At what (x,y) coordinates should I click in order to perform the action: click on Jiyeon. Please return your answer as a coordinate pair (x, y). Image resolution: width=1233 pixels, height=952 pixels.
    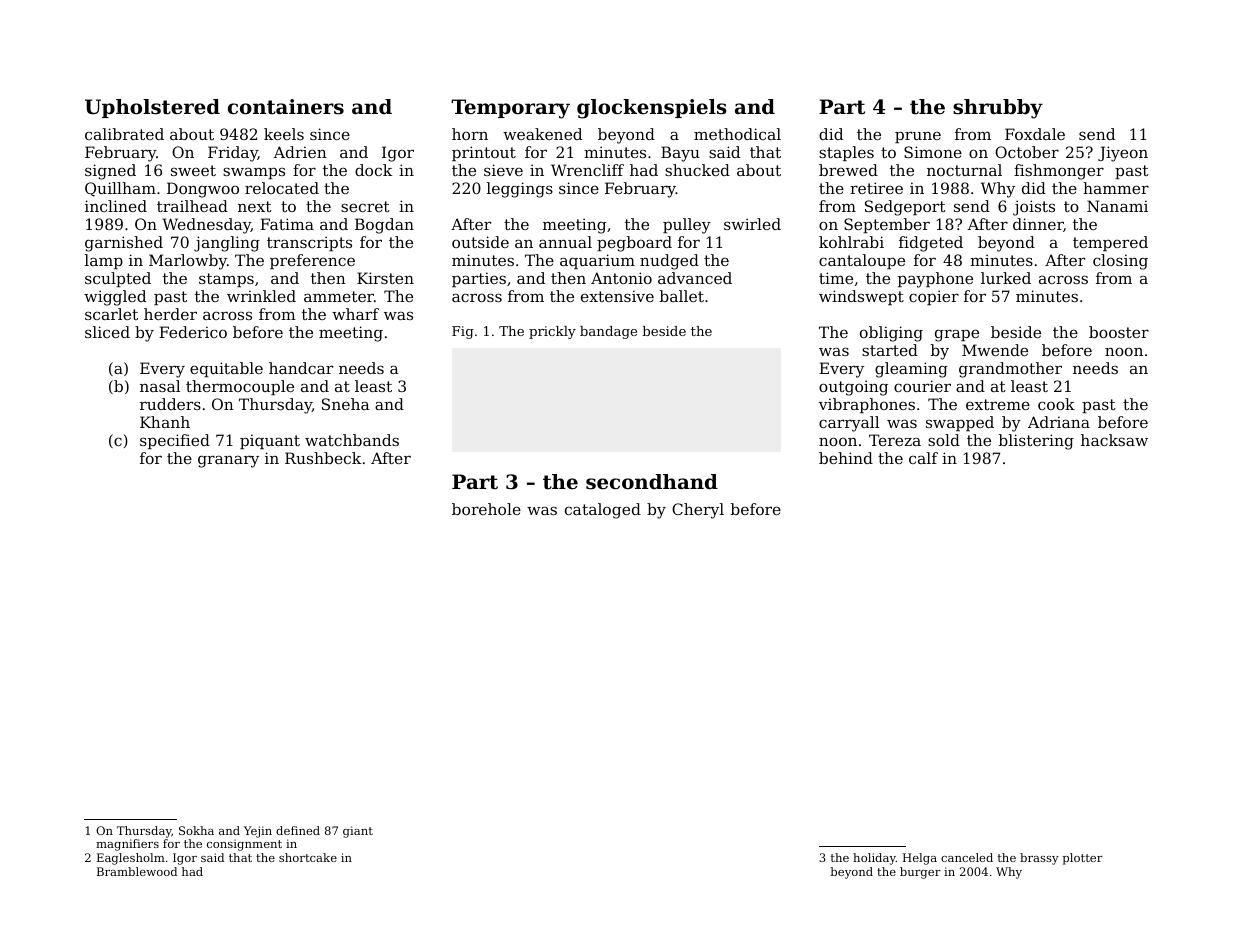
    Looking at the image, I should click on (1123, 154).
